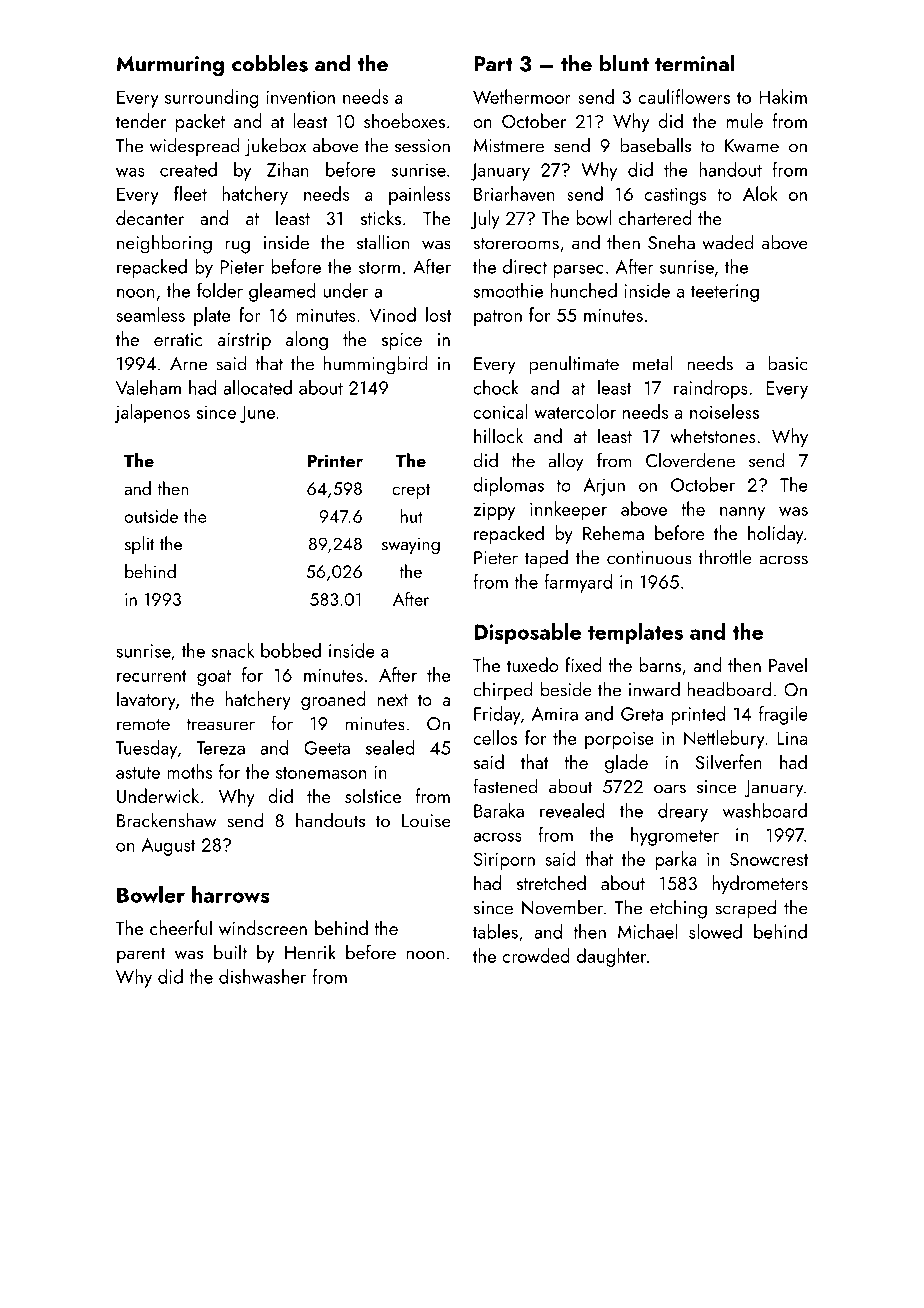  What do you see at coordinates (683, 812) in the image?
I see `dreary` at bounding box center [683, 812].
